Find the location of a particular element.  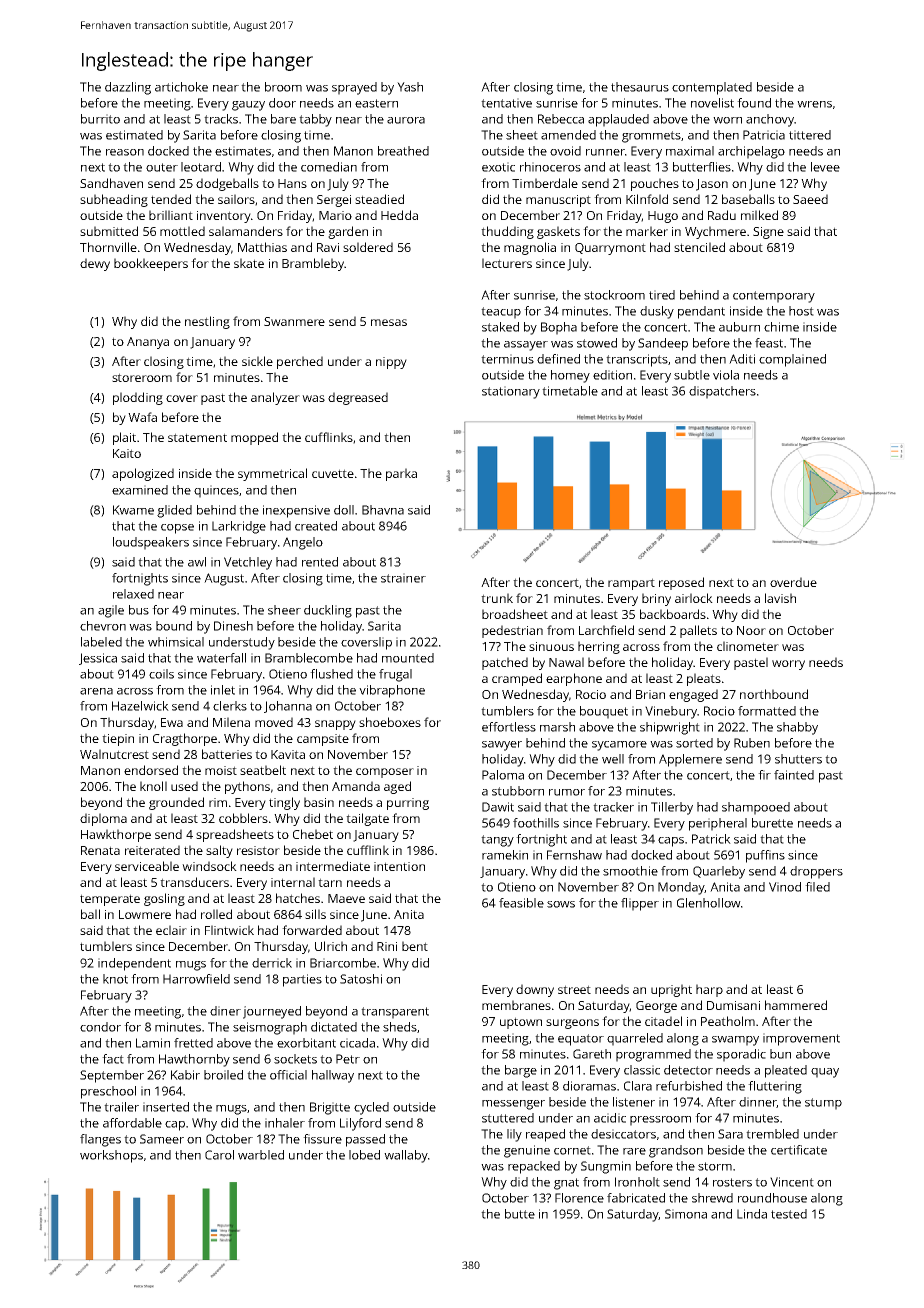

used is located at coordinates (184, 786).
